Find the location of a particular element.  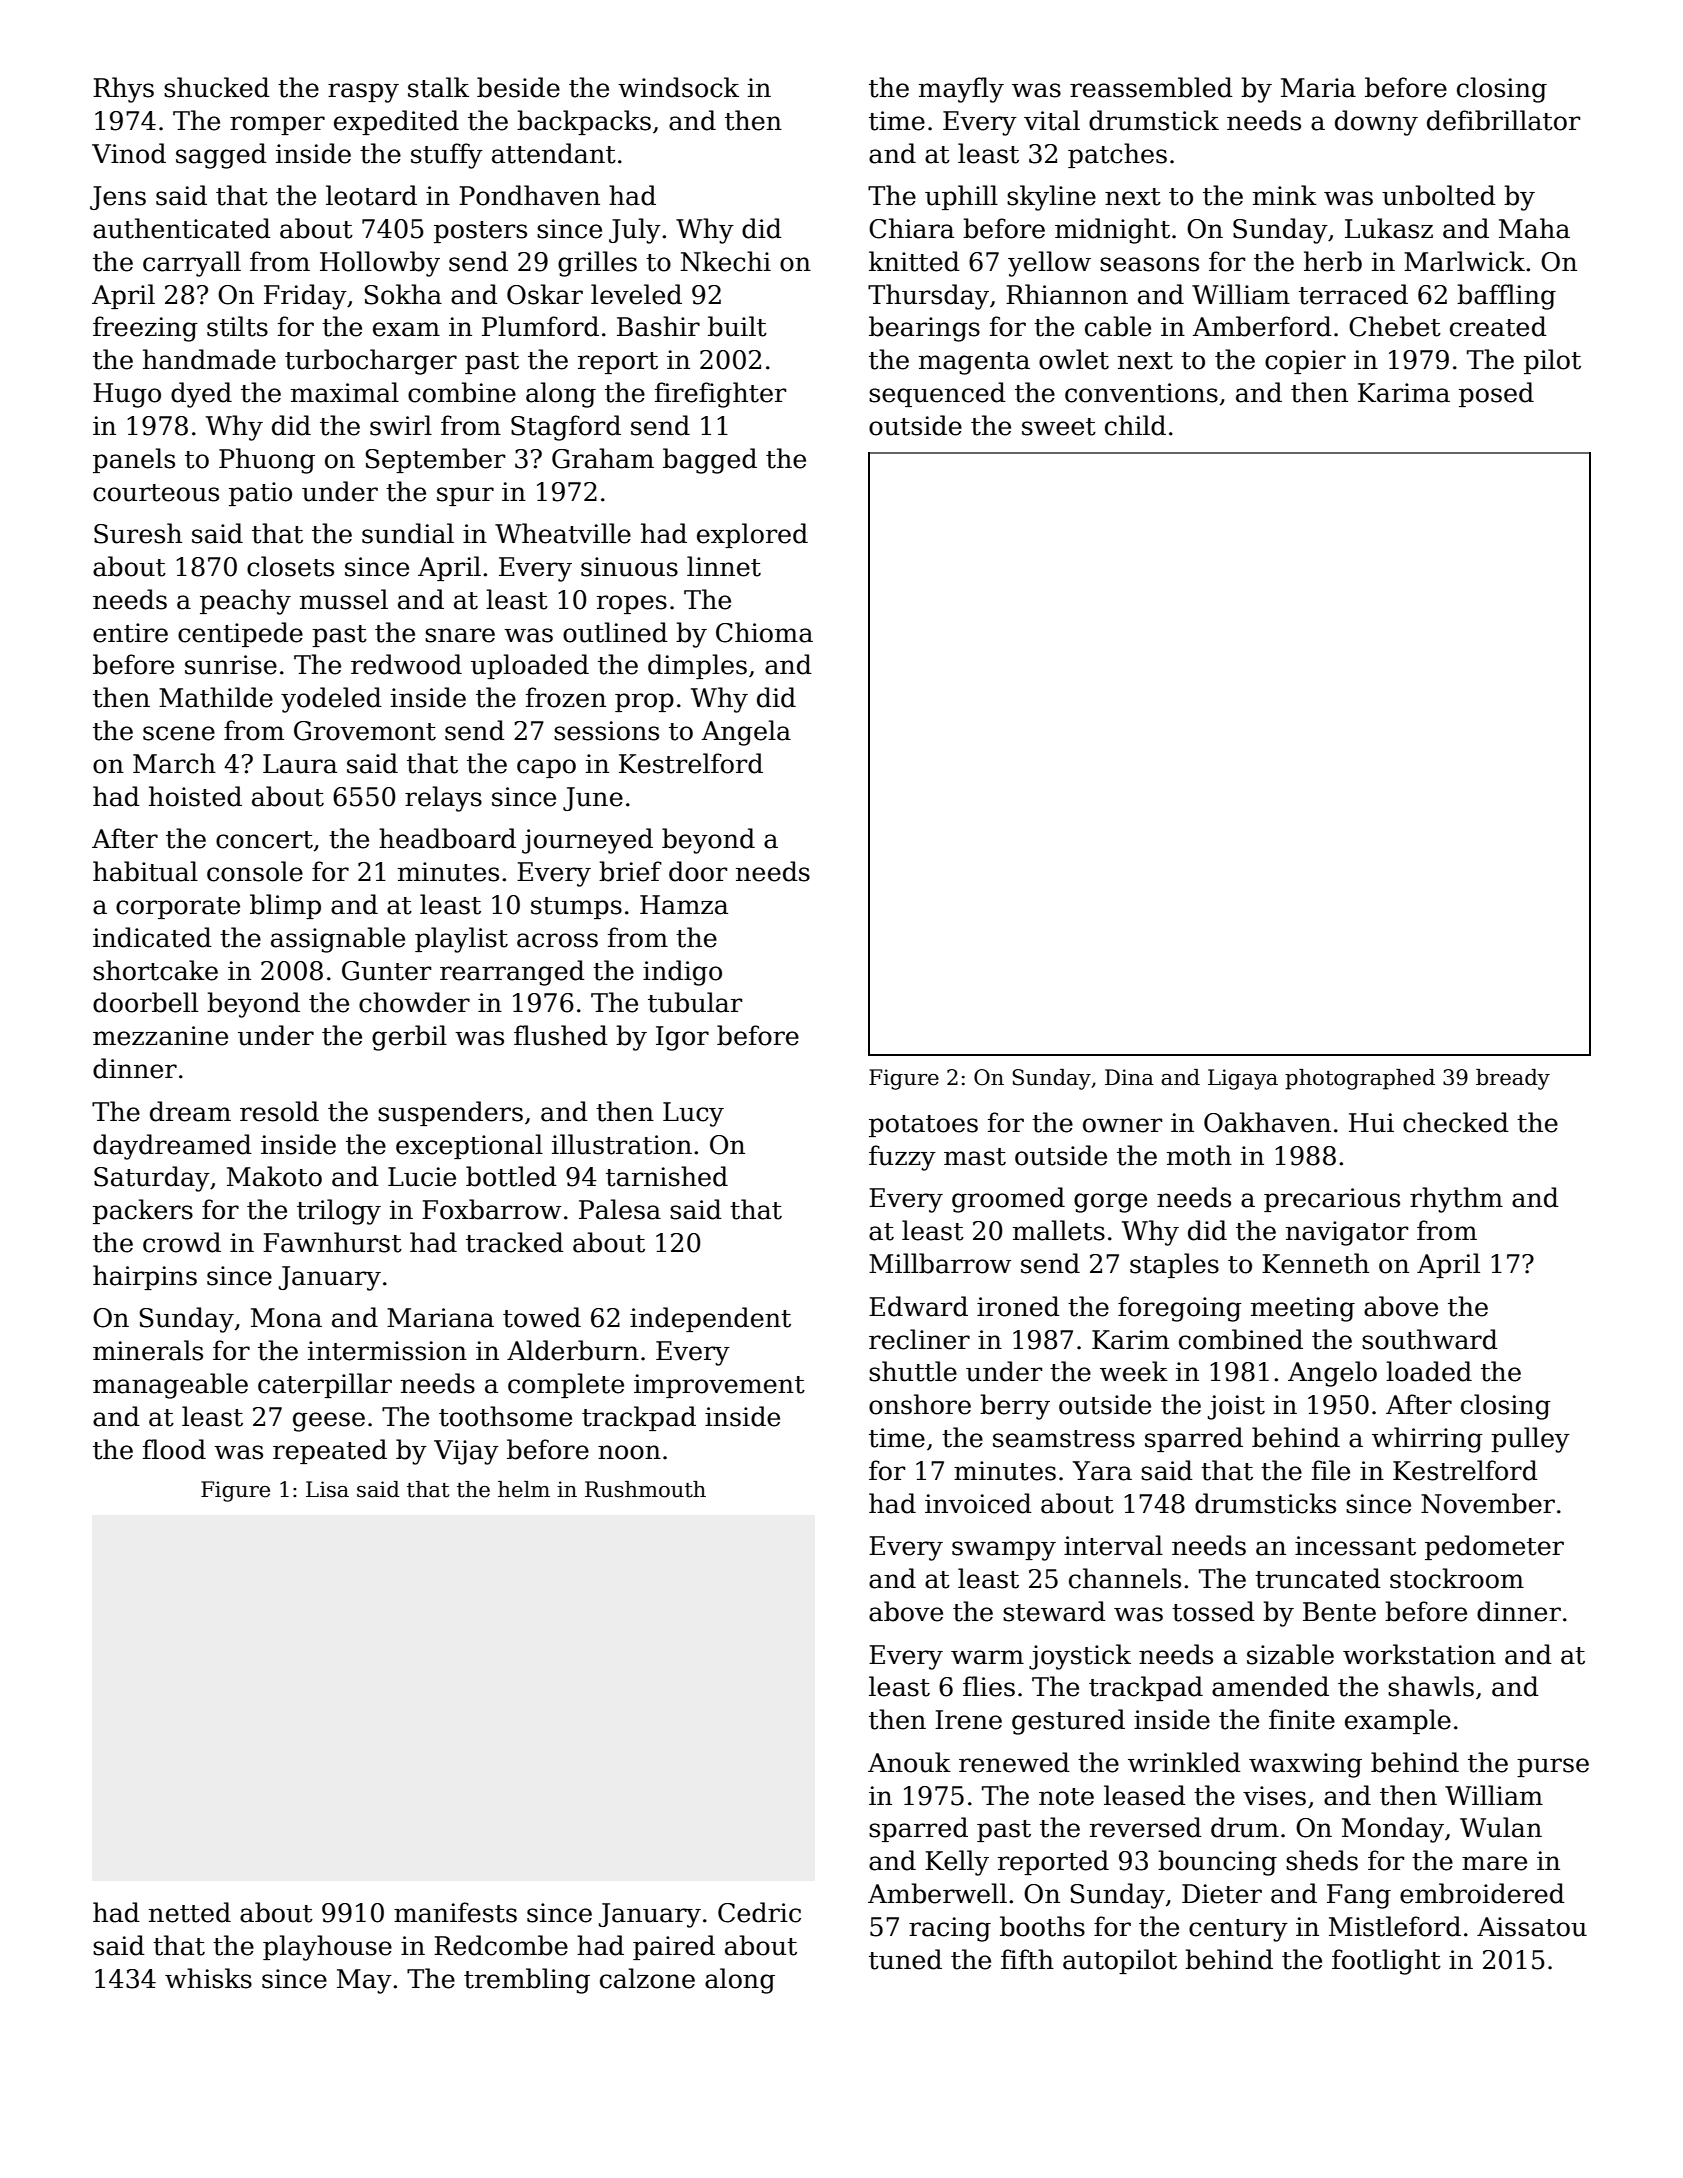

reassembled is located at coordinates (1151, 87).
